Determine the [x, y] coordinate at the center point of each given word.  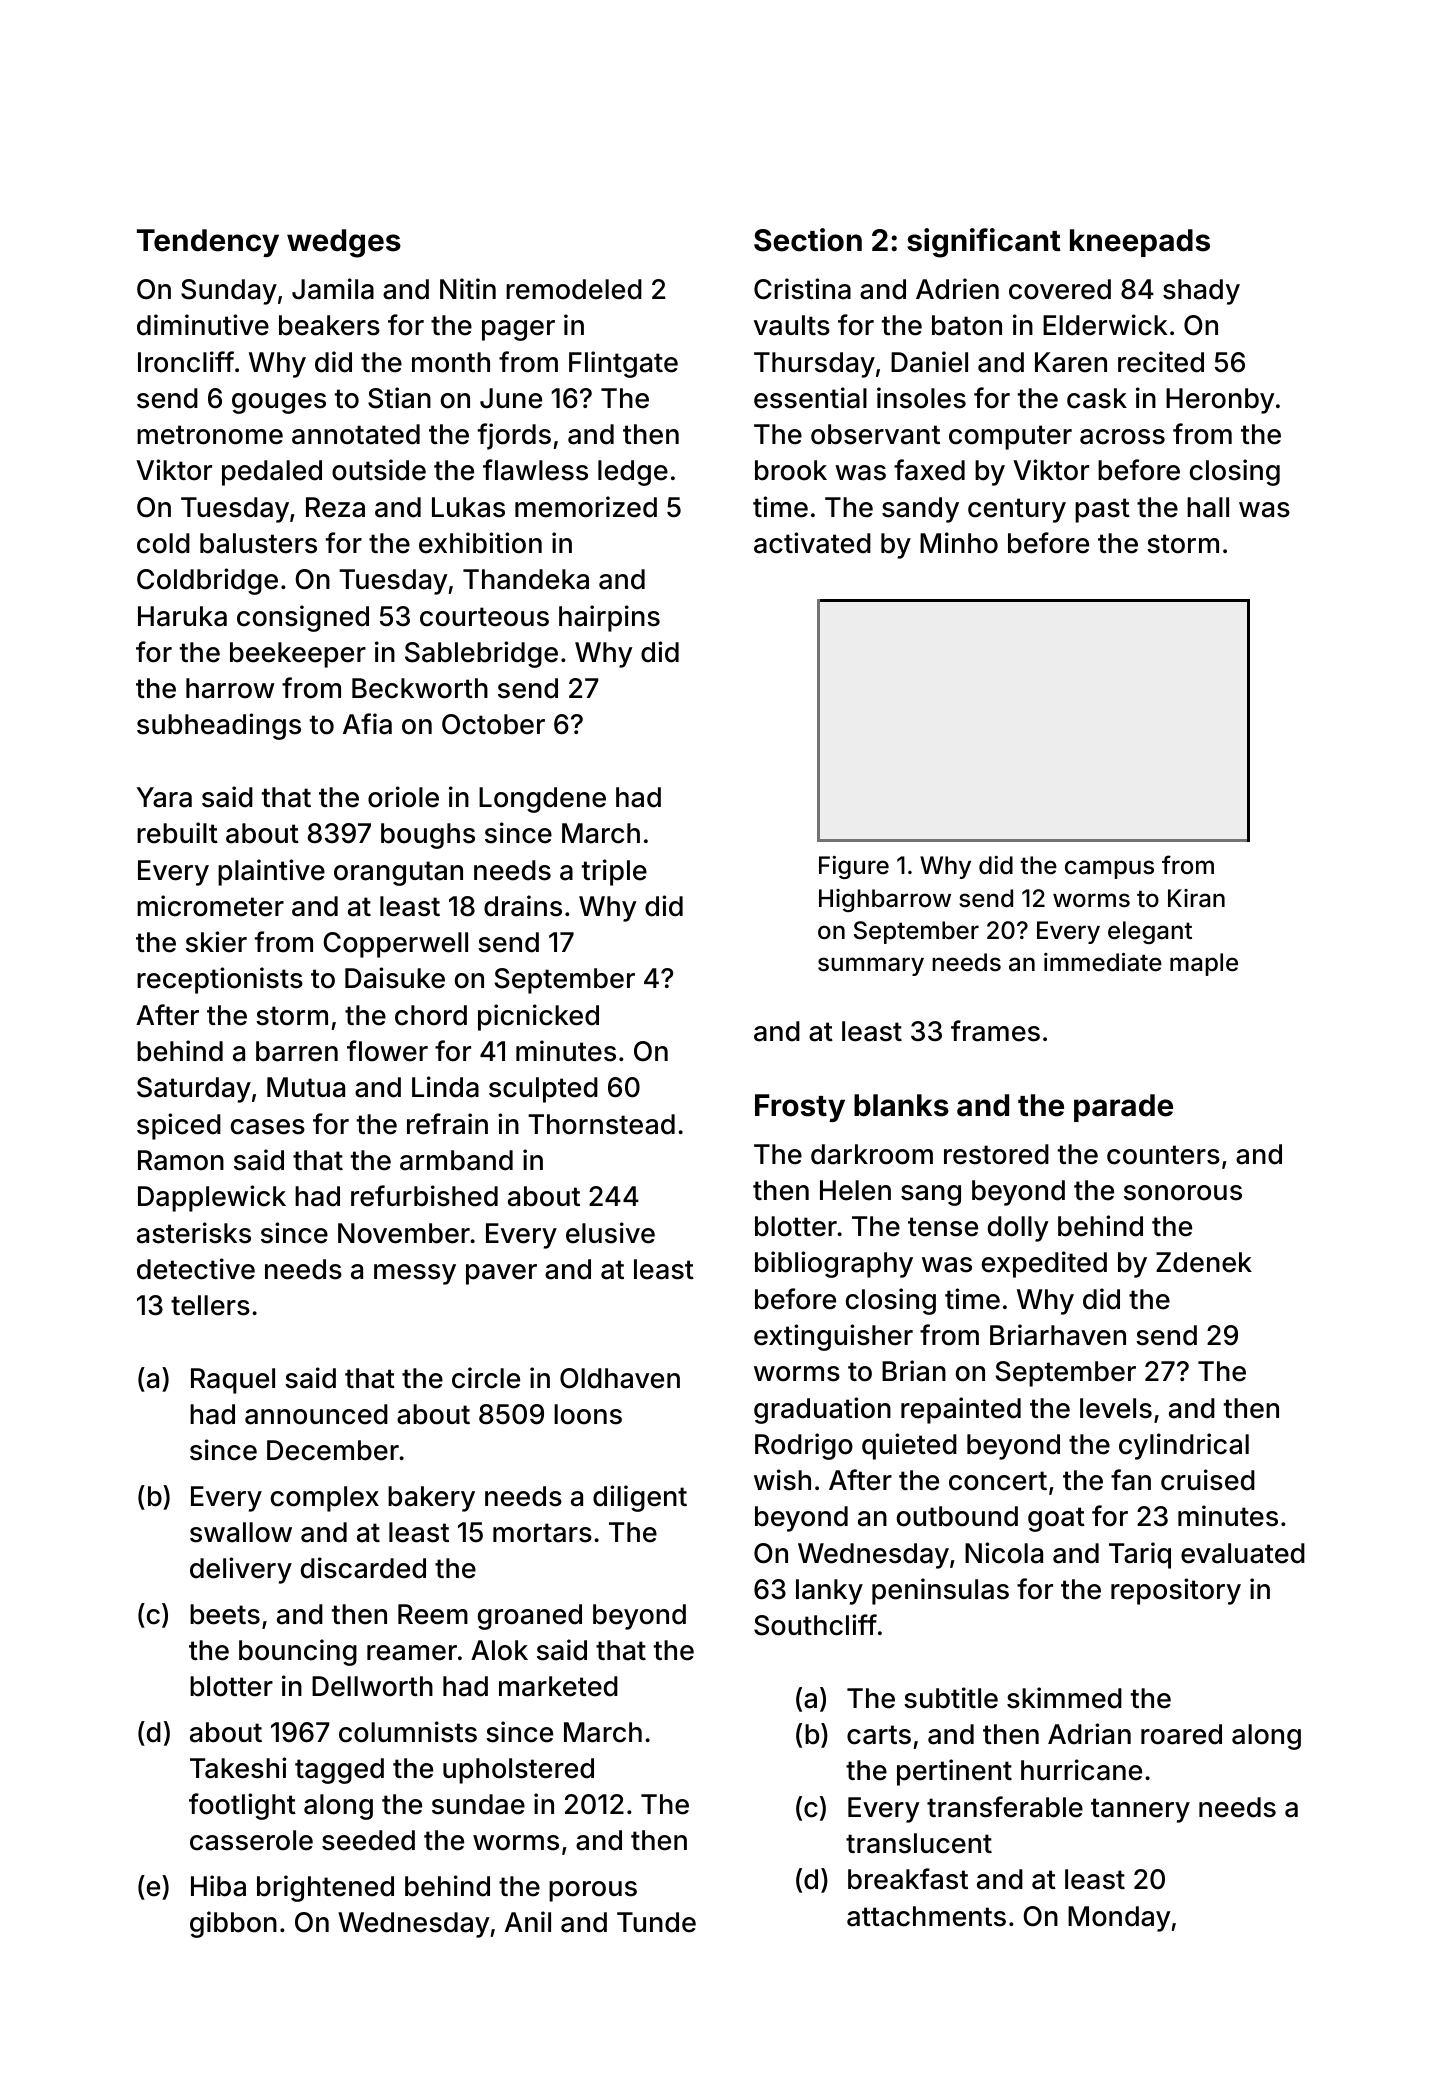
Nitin [468, 288]
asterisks [194, 1233]
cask [1097, 398]
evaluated [1243, 1553]
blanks [901, 1105]
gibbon [233, 1924]
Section [808, 240]
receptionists [220, 980]
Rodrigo [804, 1446]
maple [1204, 964]
